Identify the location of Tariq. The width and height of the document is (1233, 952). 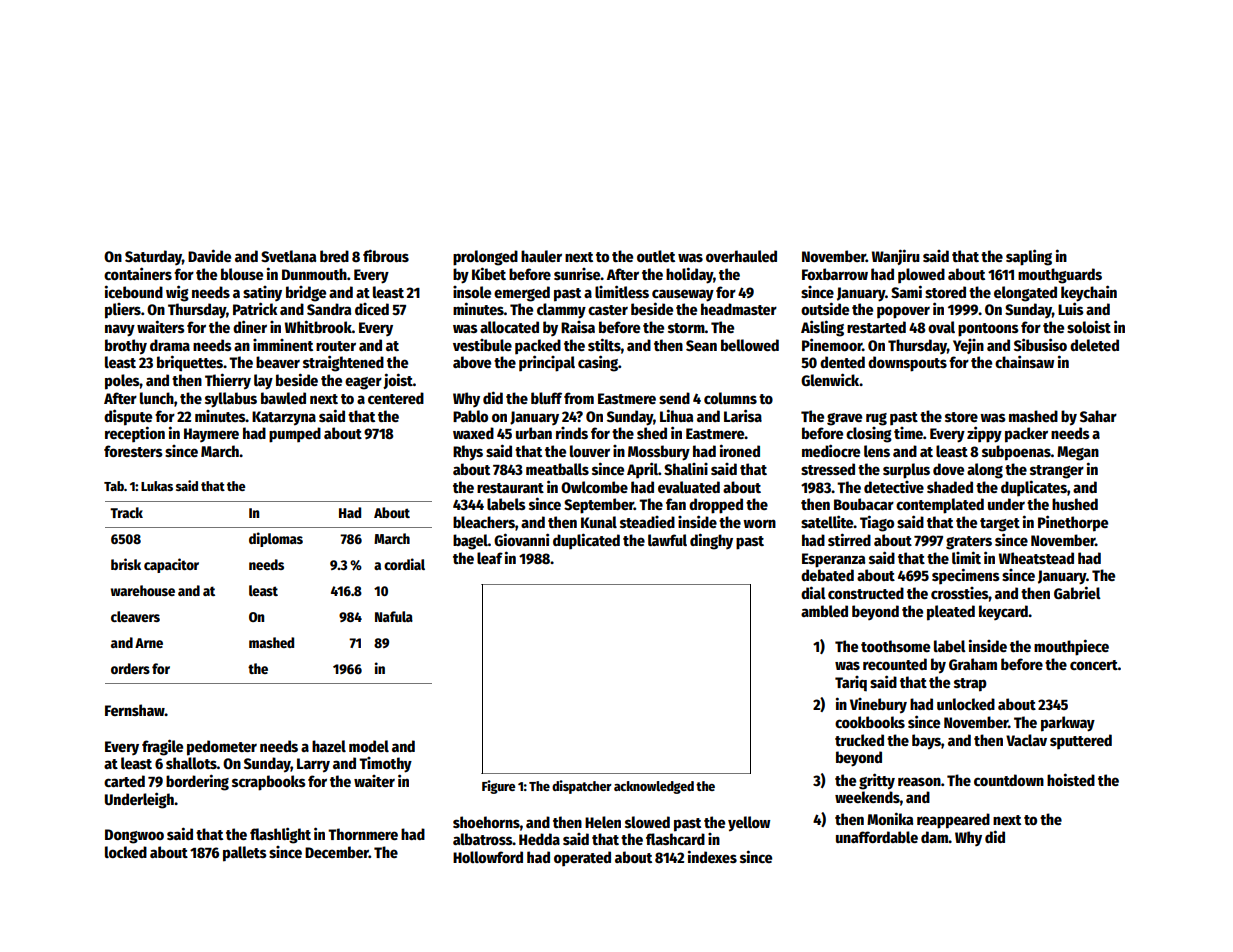
(851, 684).
